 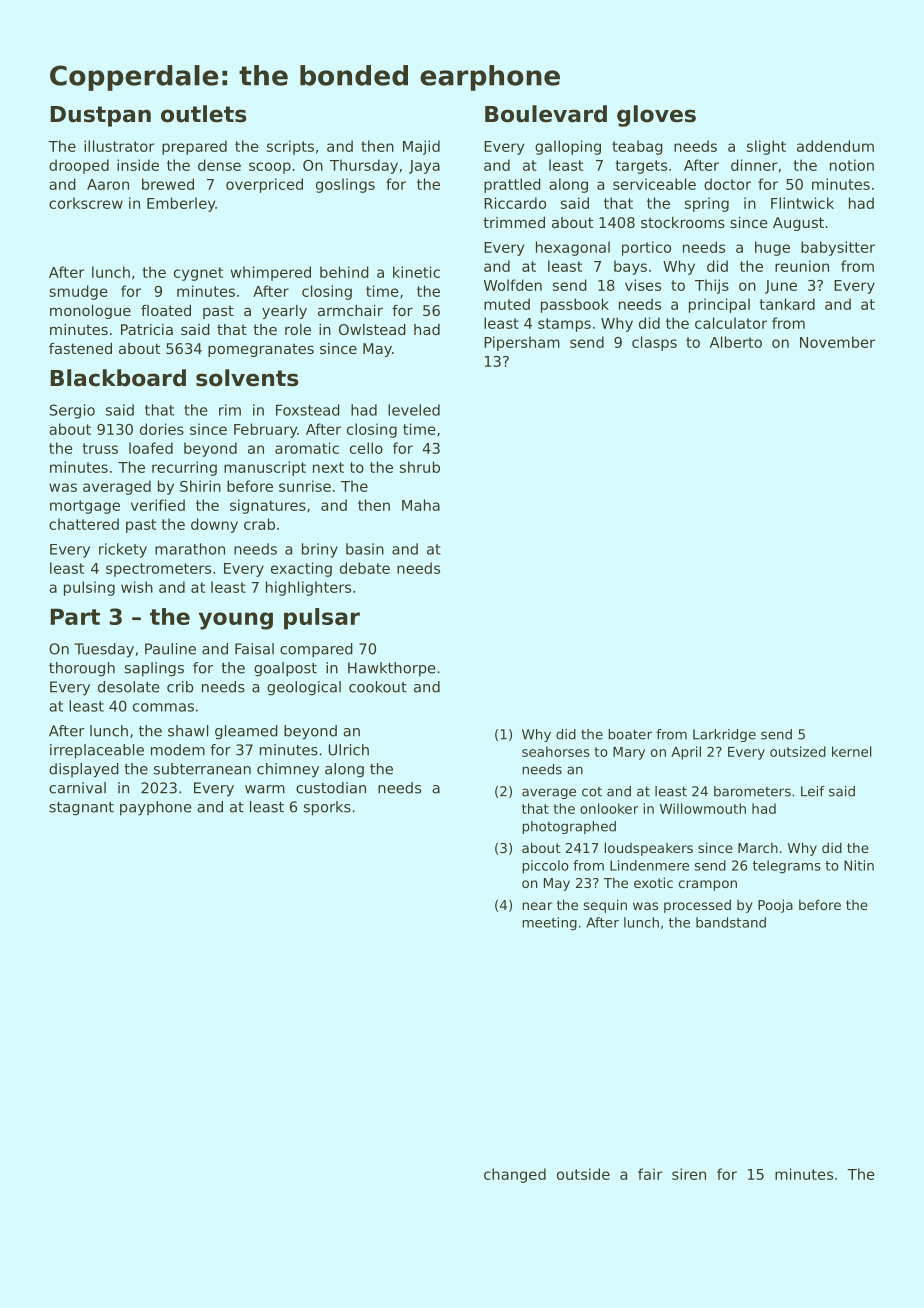 What do you see at coordinates (568, 147) in the screenshot?
I see `galloping` at bounding box center [568, 147].
